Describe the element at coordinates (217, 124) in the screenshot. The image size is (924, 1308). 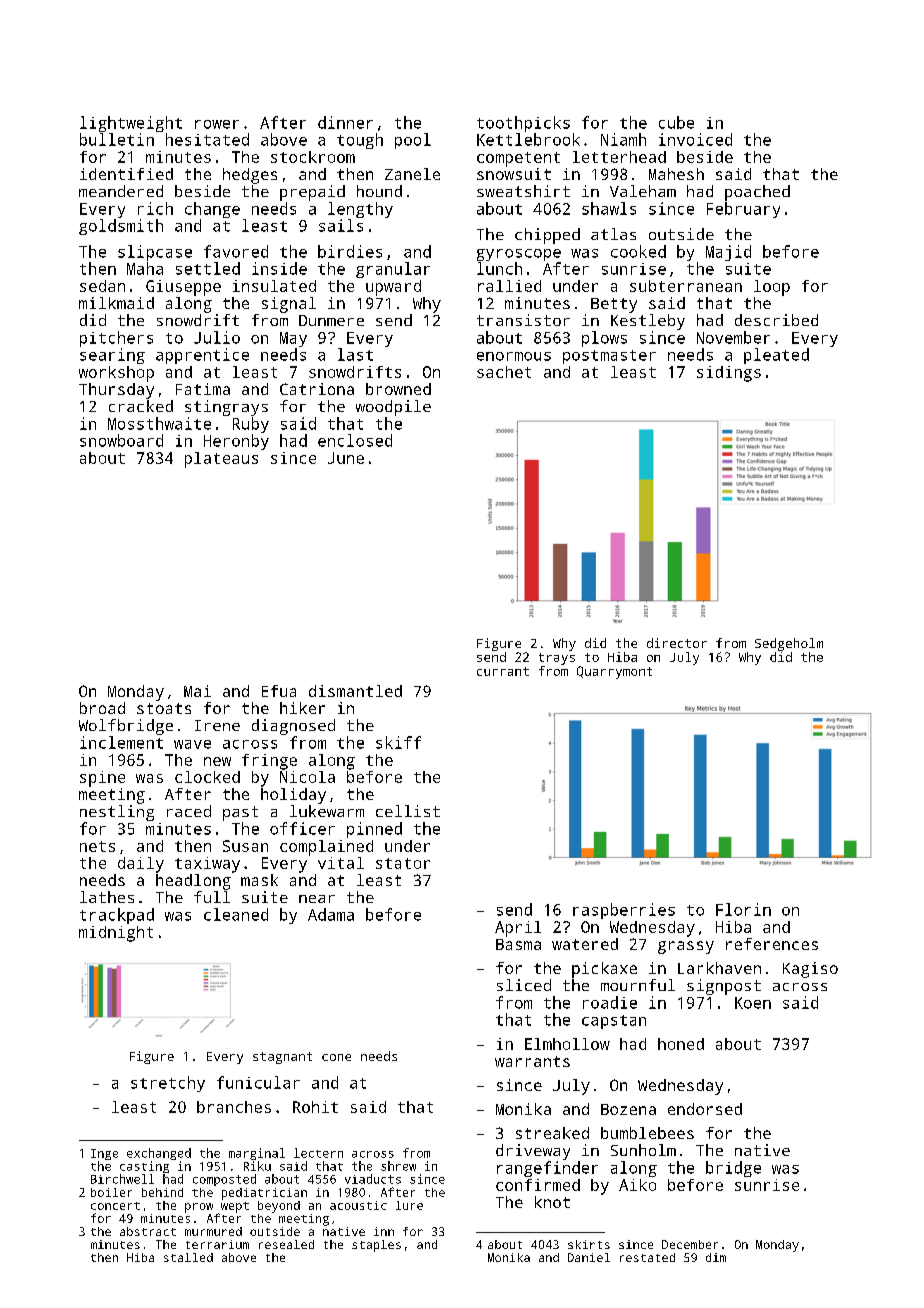
I see `rower` at that location.
